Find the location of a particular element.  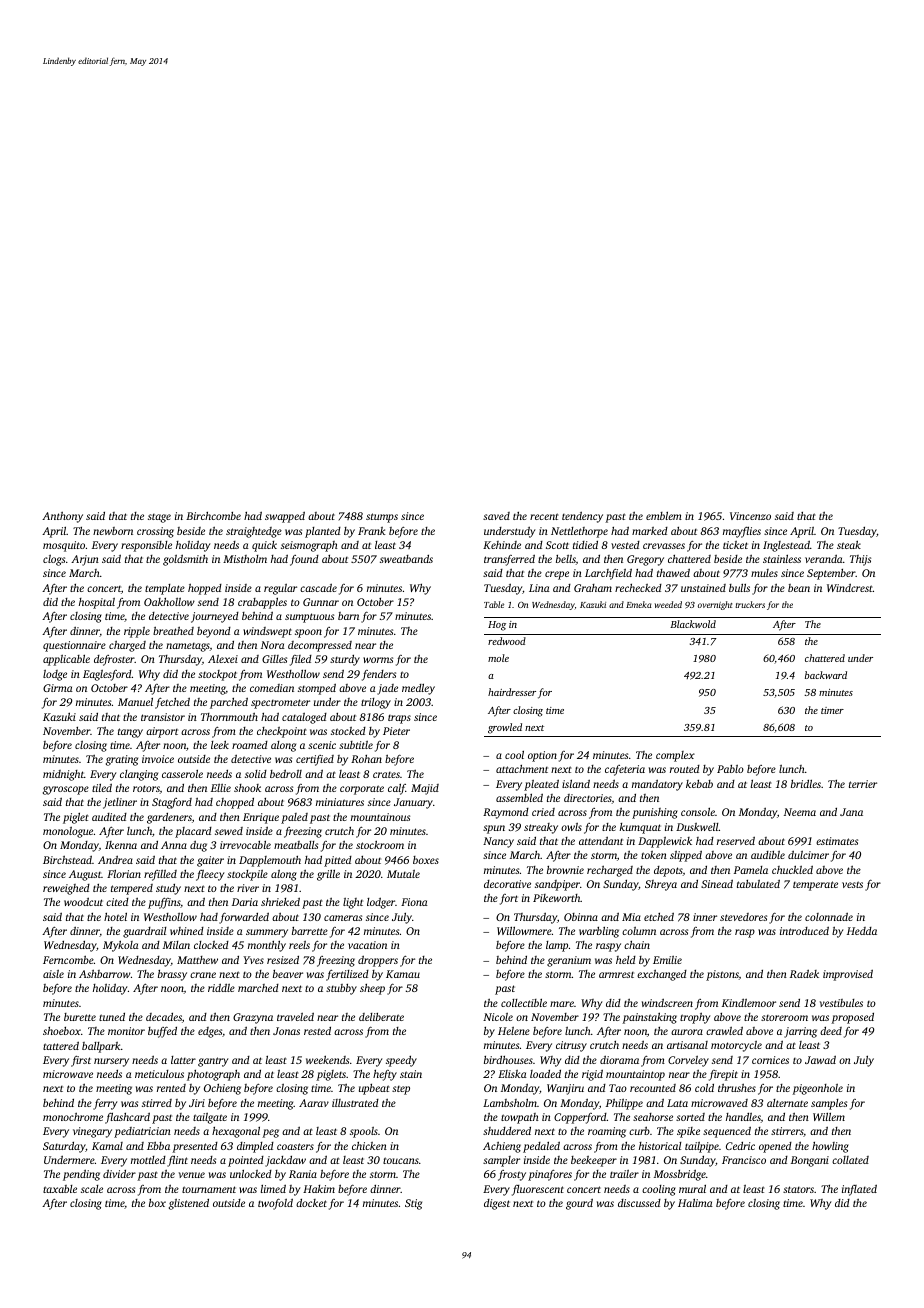

Jawad is located at coordinates (820, 1059).
